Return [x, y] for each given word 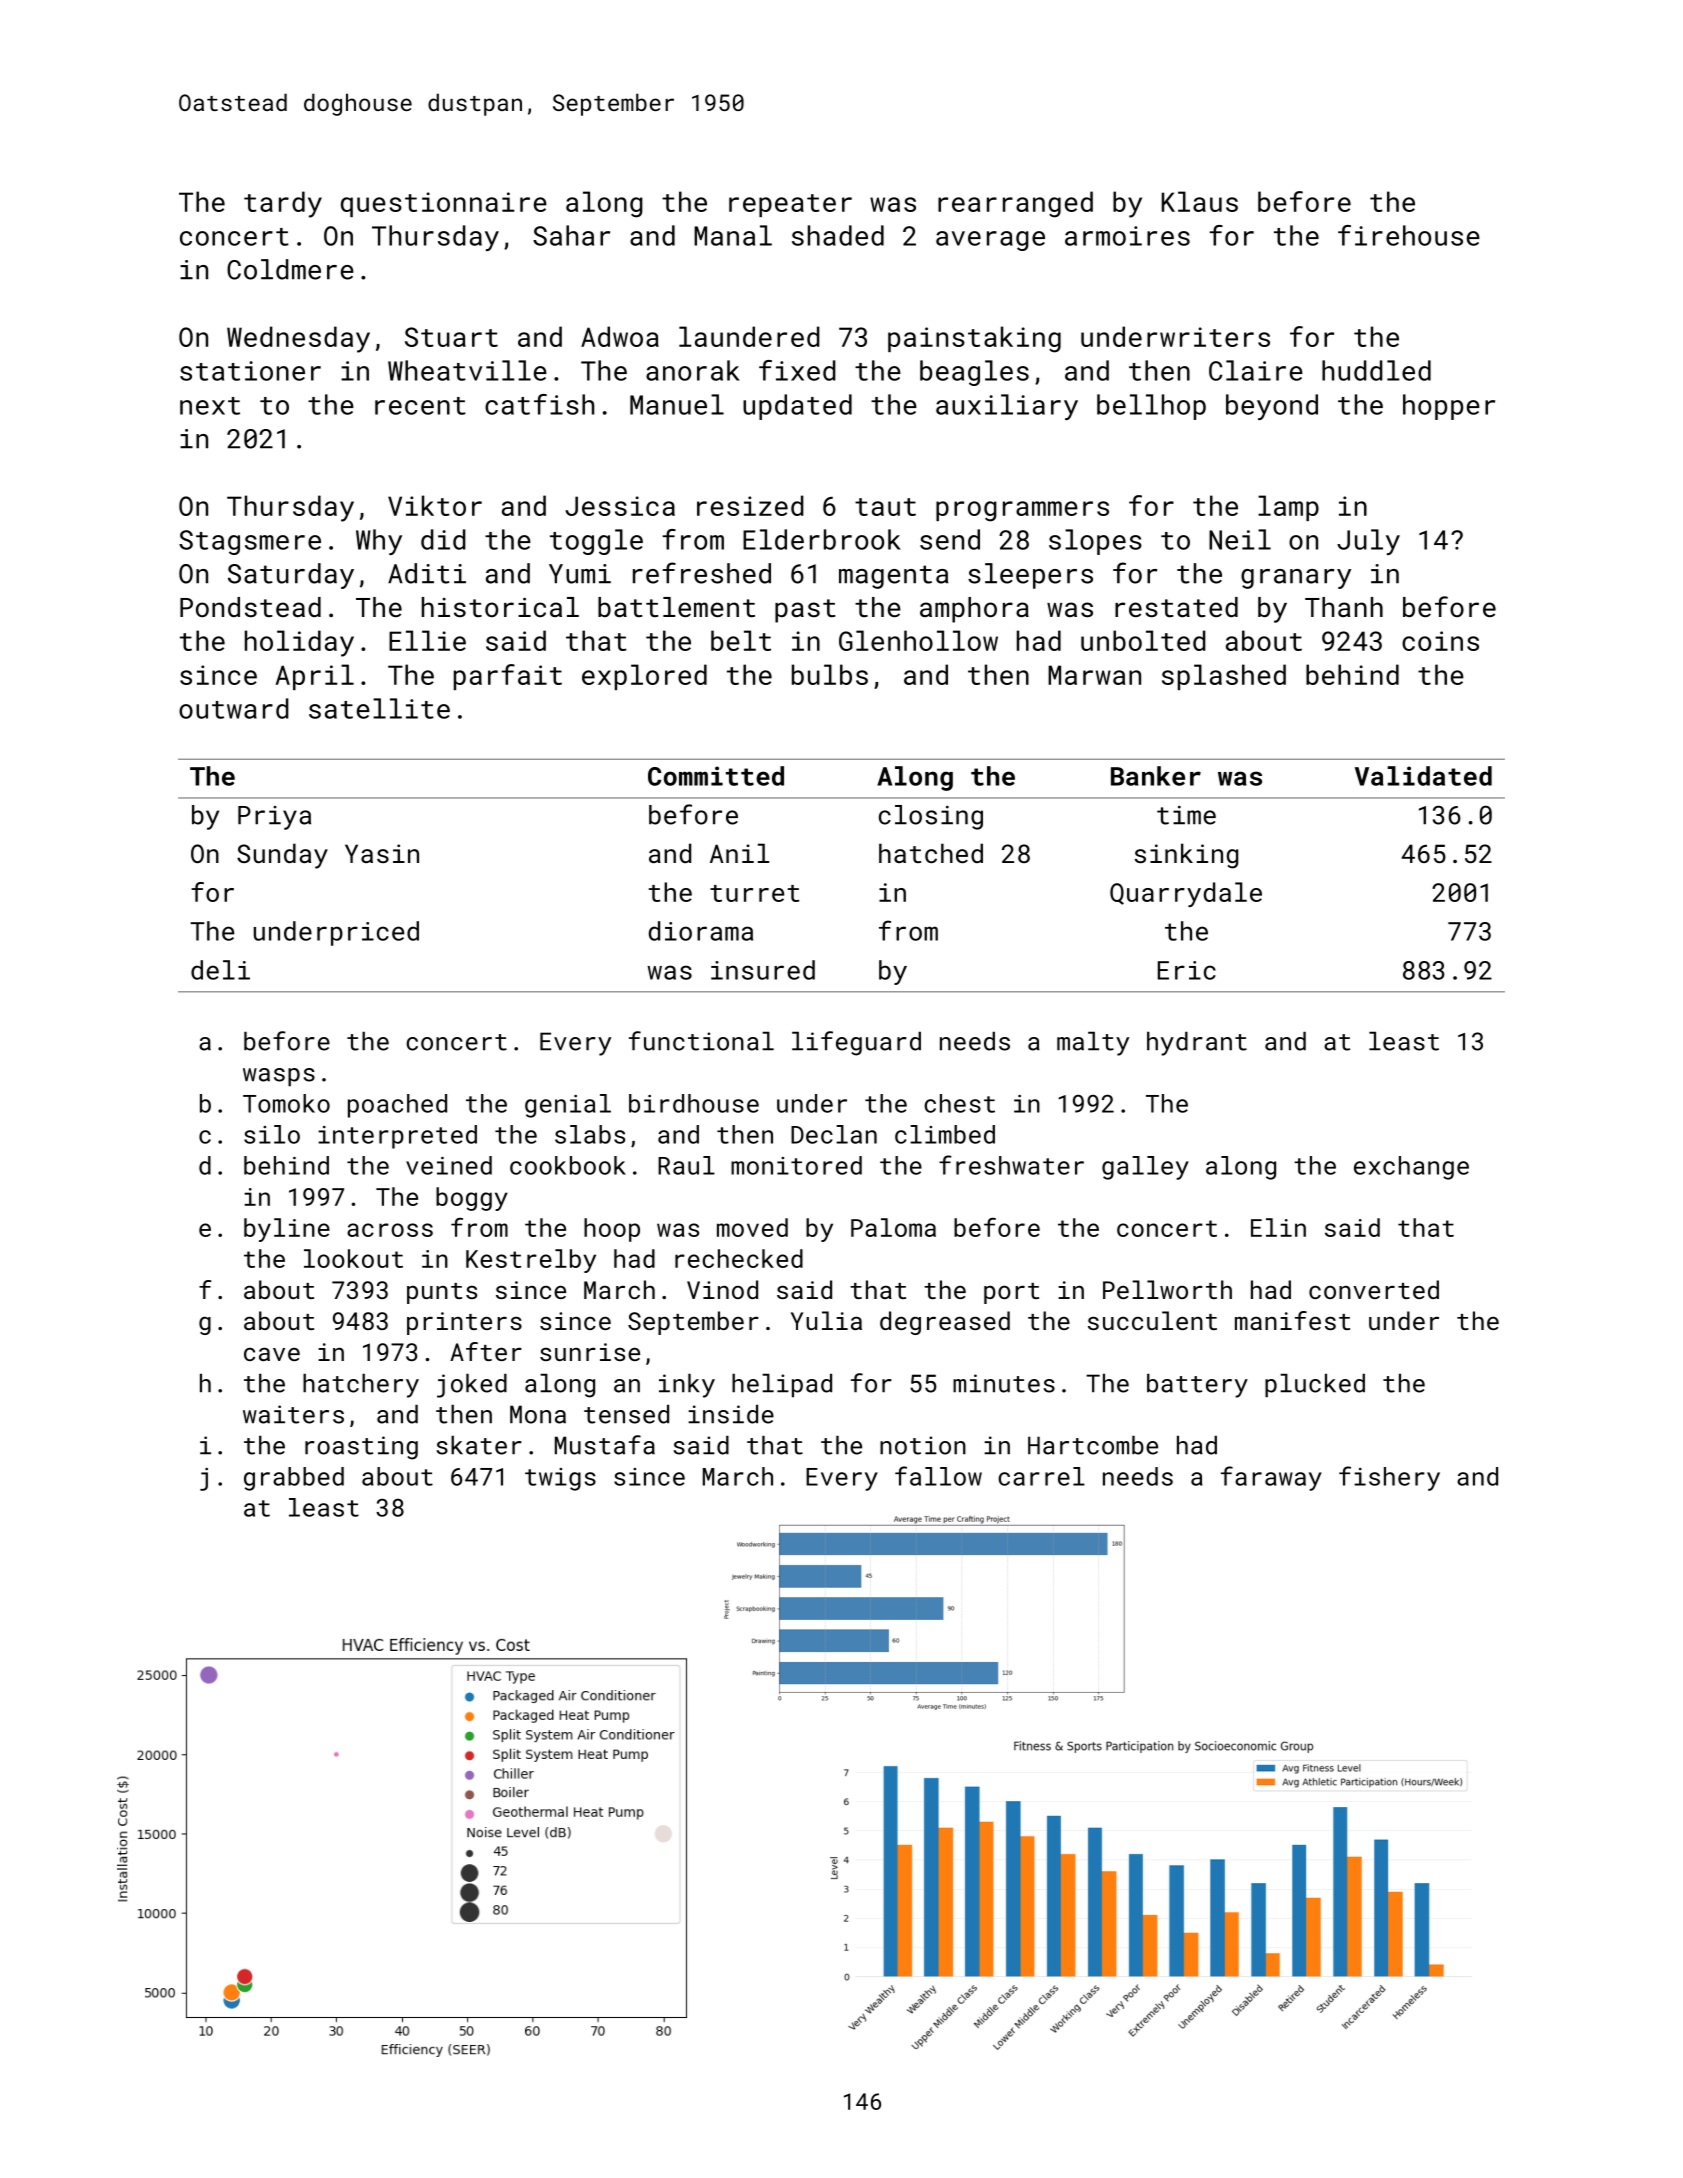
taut [885, 507]
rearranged [1015, 204]
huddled [1376, 370]
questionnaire [444, 204]
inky [687, 1386]
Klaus [1200, 201]
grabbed [294, 1479]
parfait [508, 677]
